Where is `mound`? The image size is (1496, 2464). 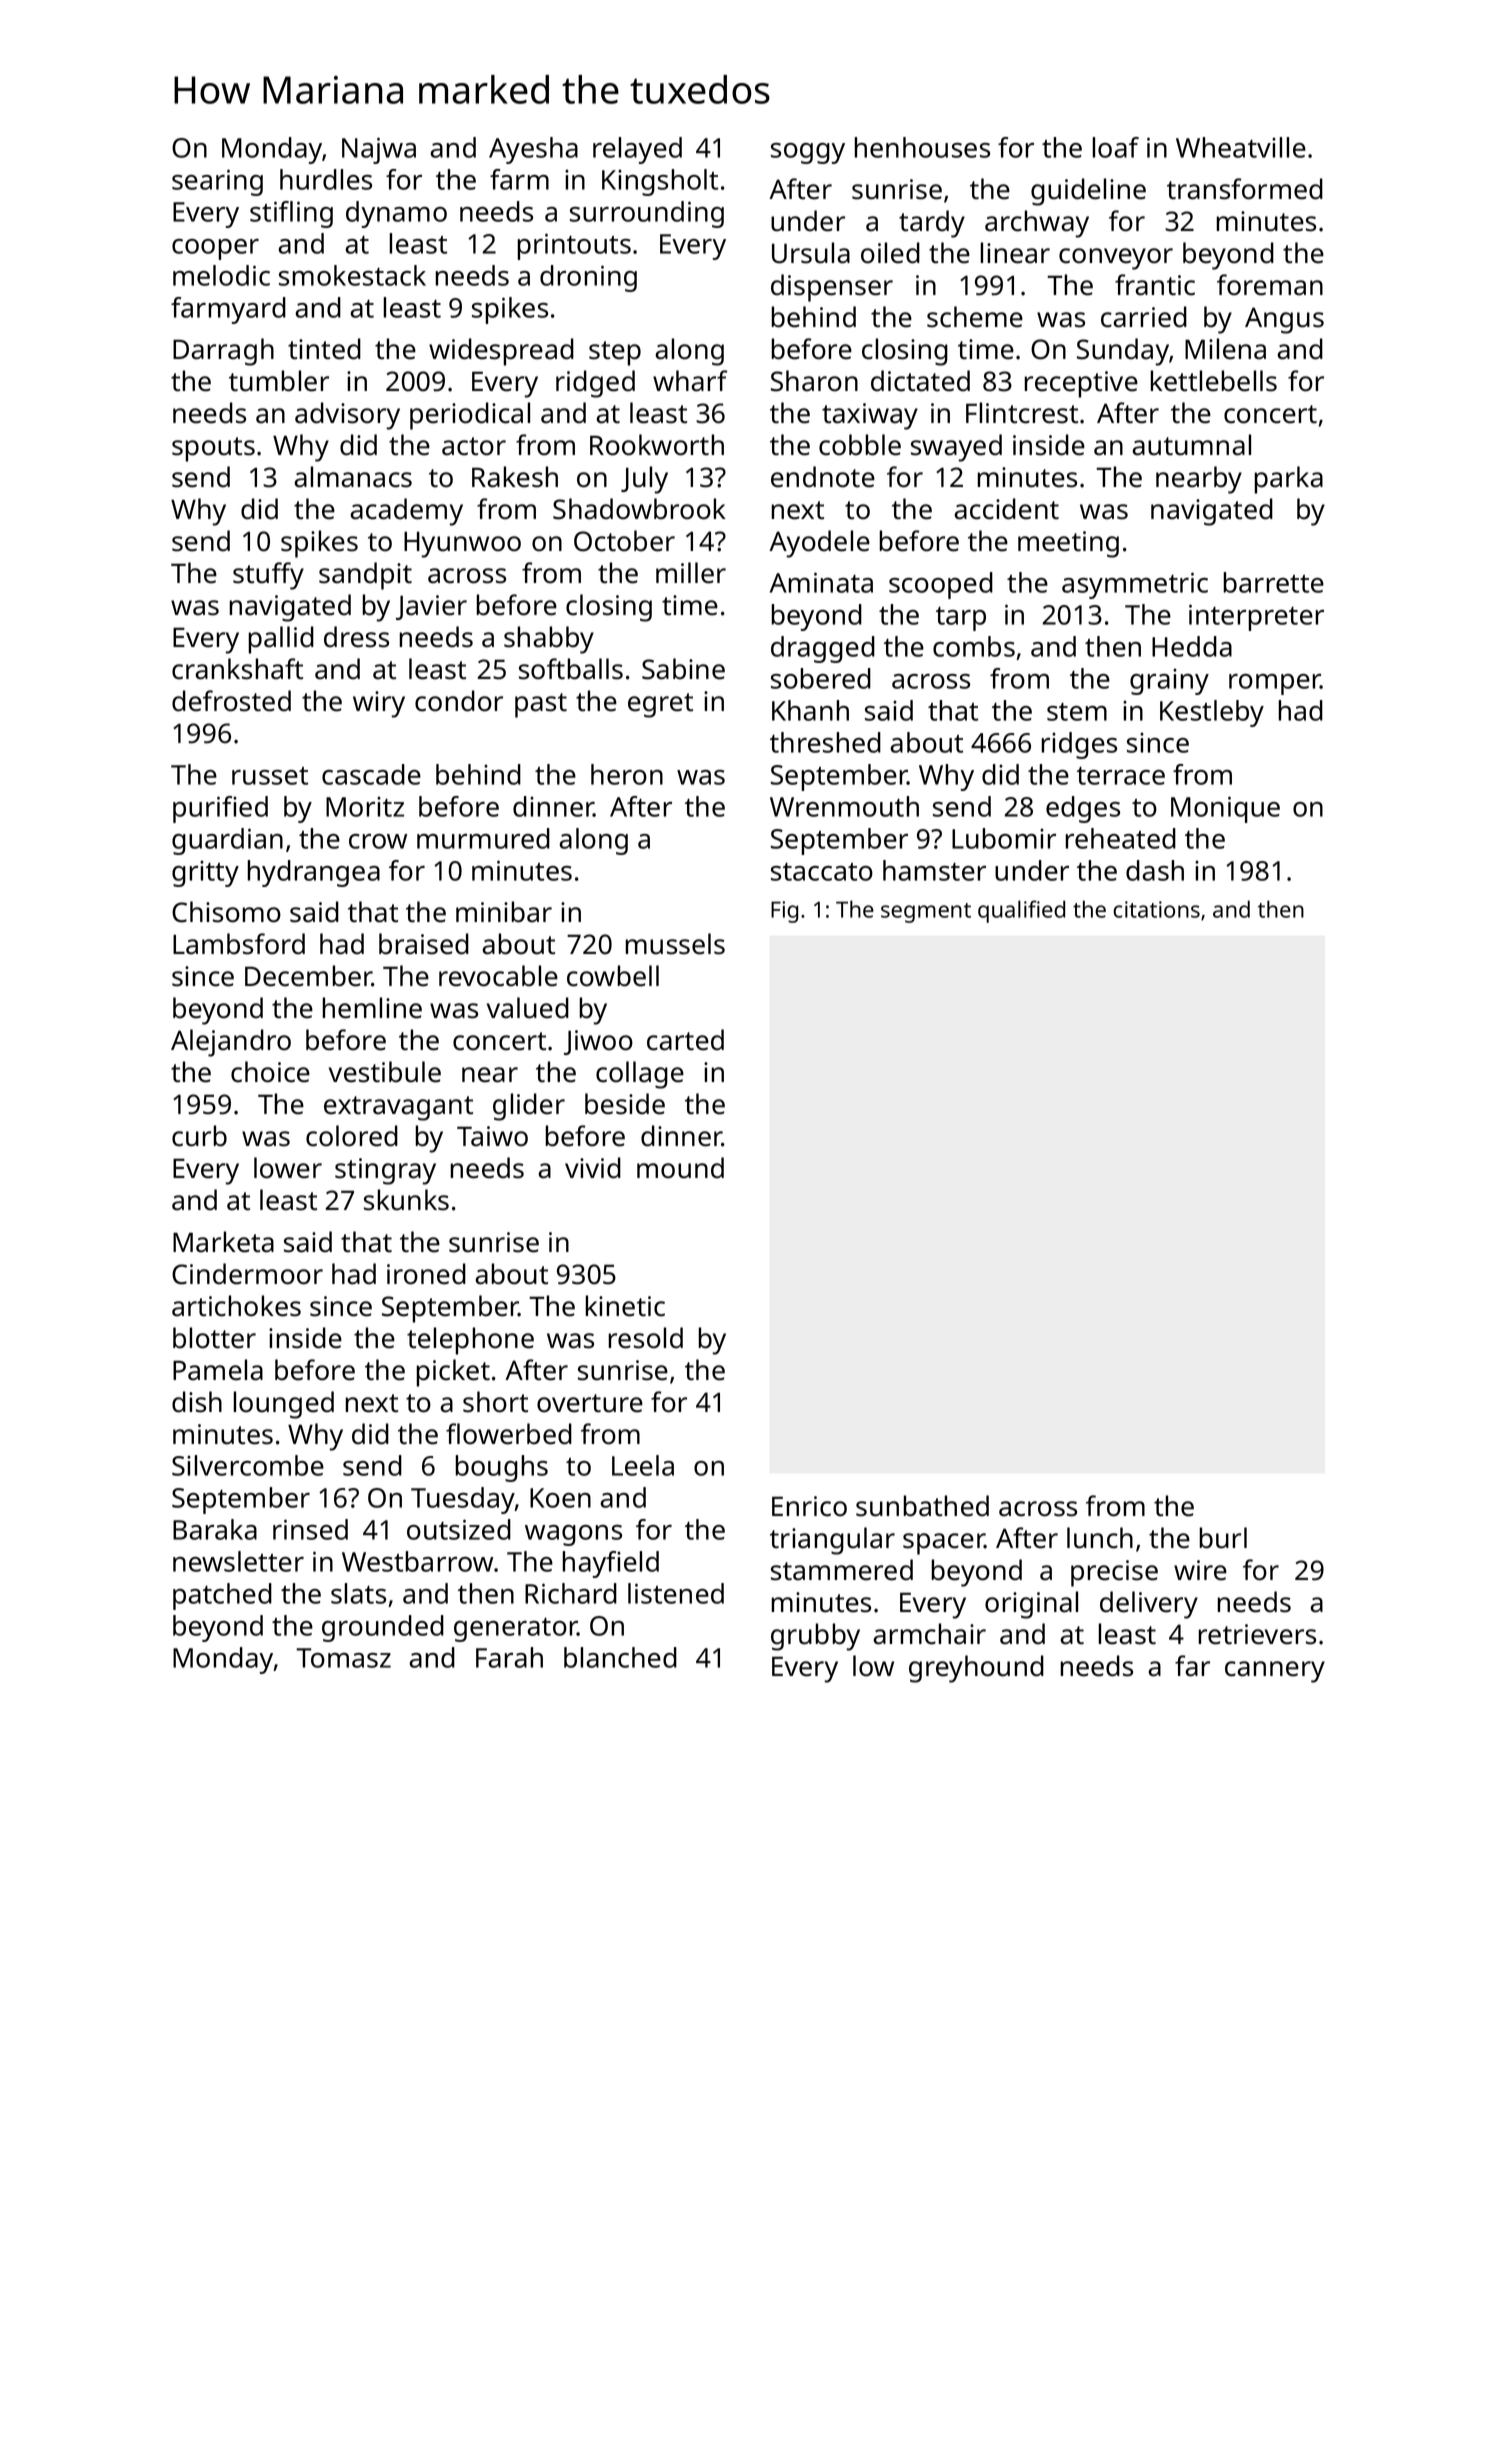 mound is located at coordinates (680, 1168).
